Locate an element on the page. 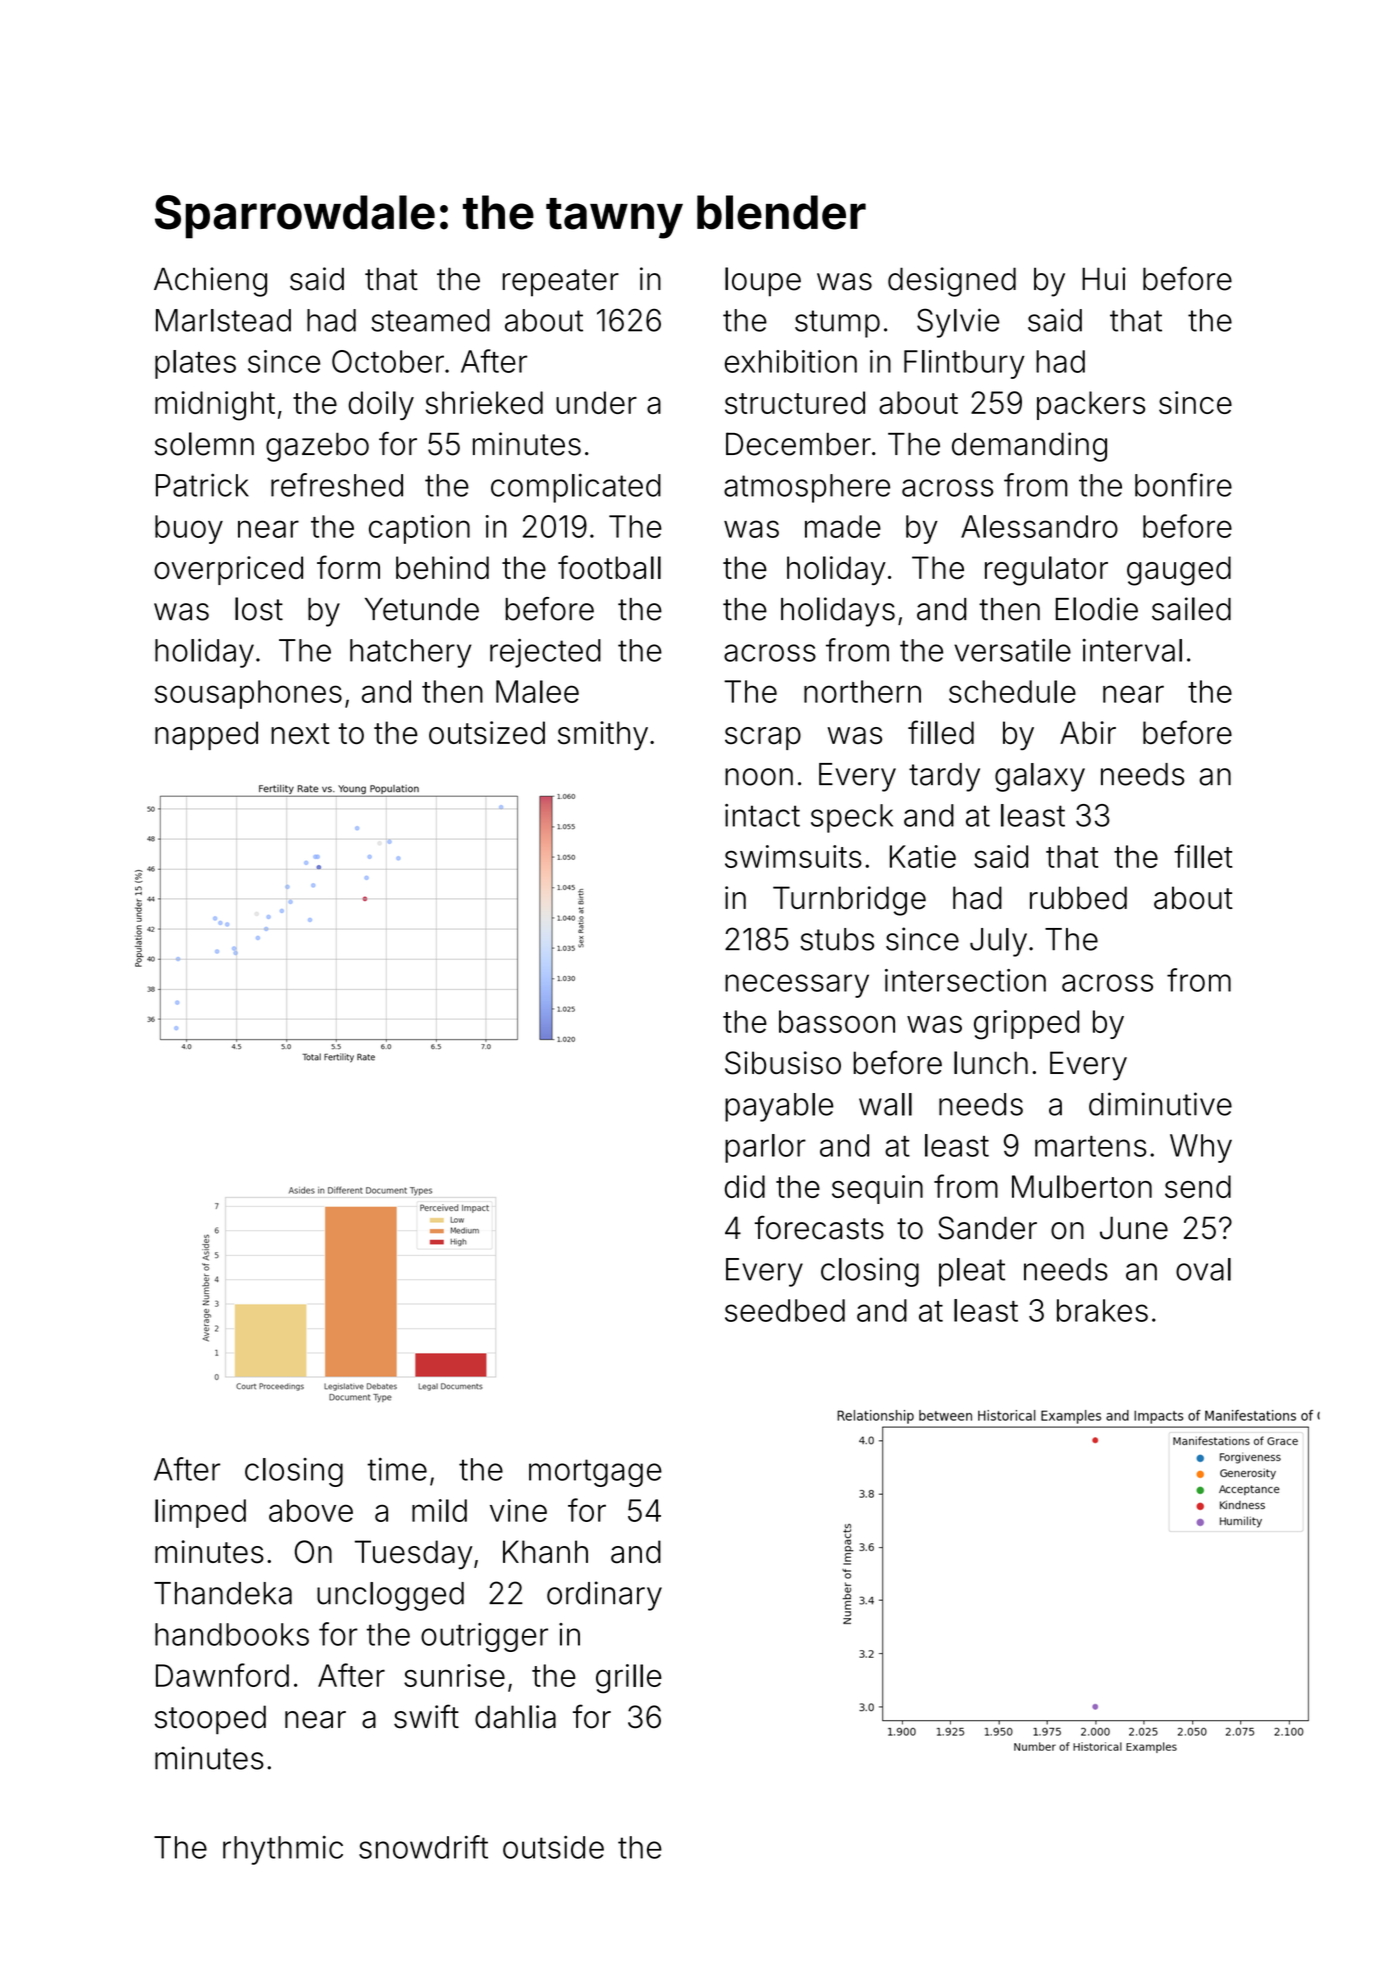  Hui is located at coordinates (1104, 279).
